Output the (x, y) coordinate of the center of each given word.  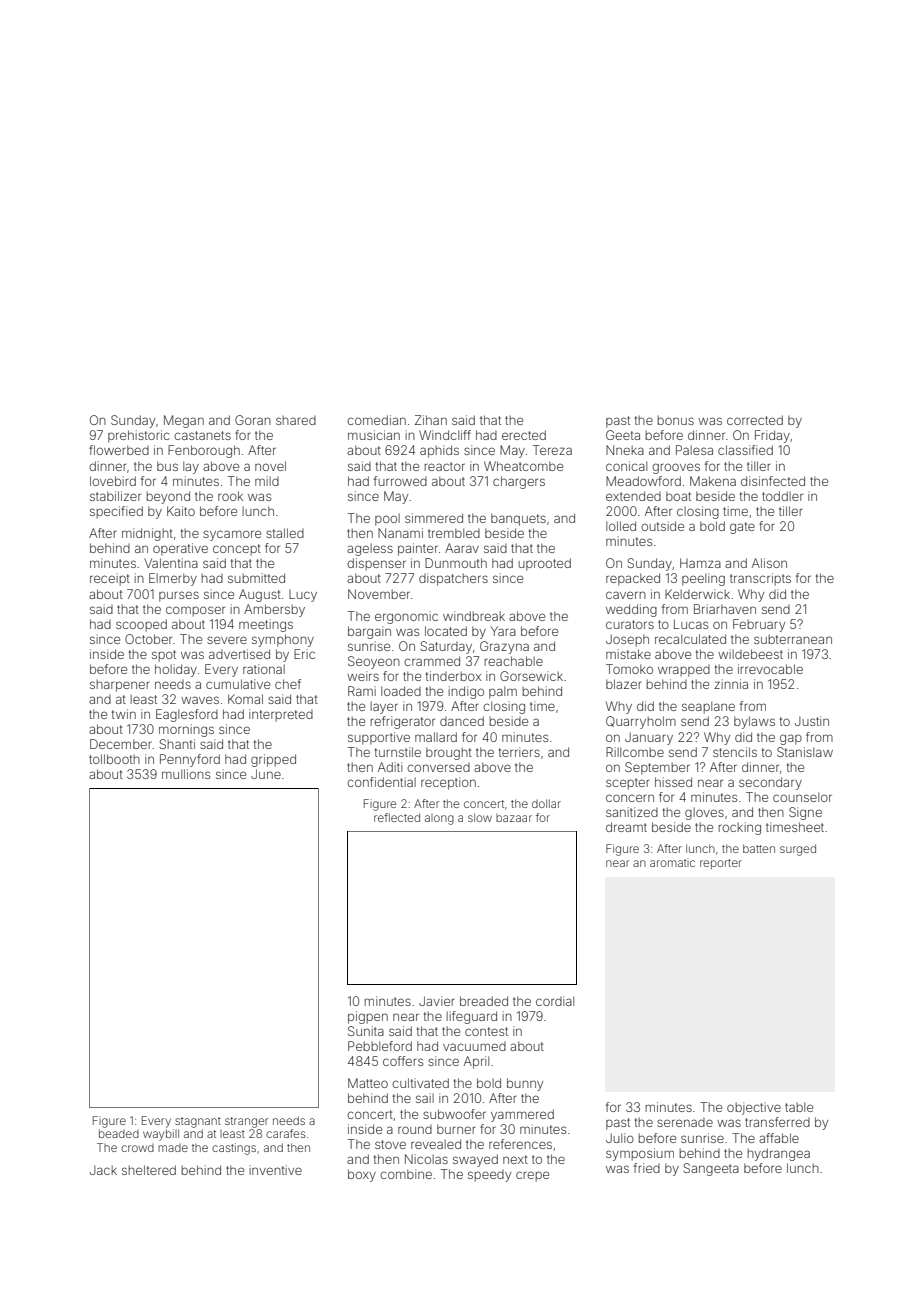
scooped (141, 625)
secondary (770, 783)
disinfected (773, 481)
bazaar (514, 818)
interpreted (281, 715)
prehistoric (139, 436)
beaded (119, 1133)
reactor (445, 466)
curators (630, 624)
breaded (484, 1001)
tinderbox (453, 676)
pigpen (368, 1017)
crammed (432, 661)
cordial (555, 1001)
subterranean (793, 639)
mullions (186, 774)
